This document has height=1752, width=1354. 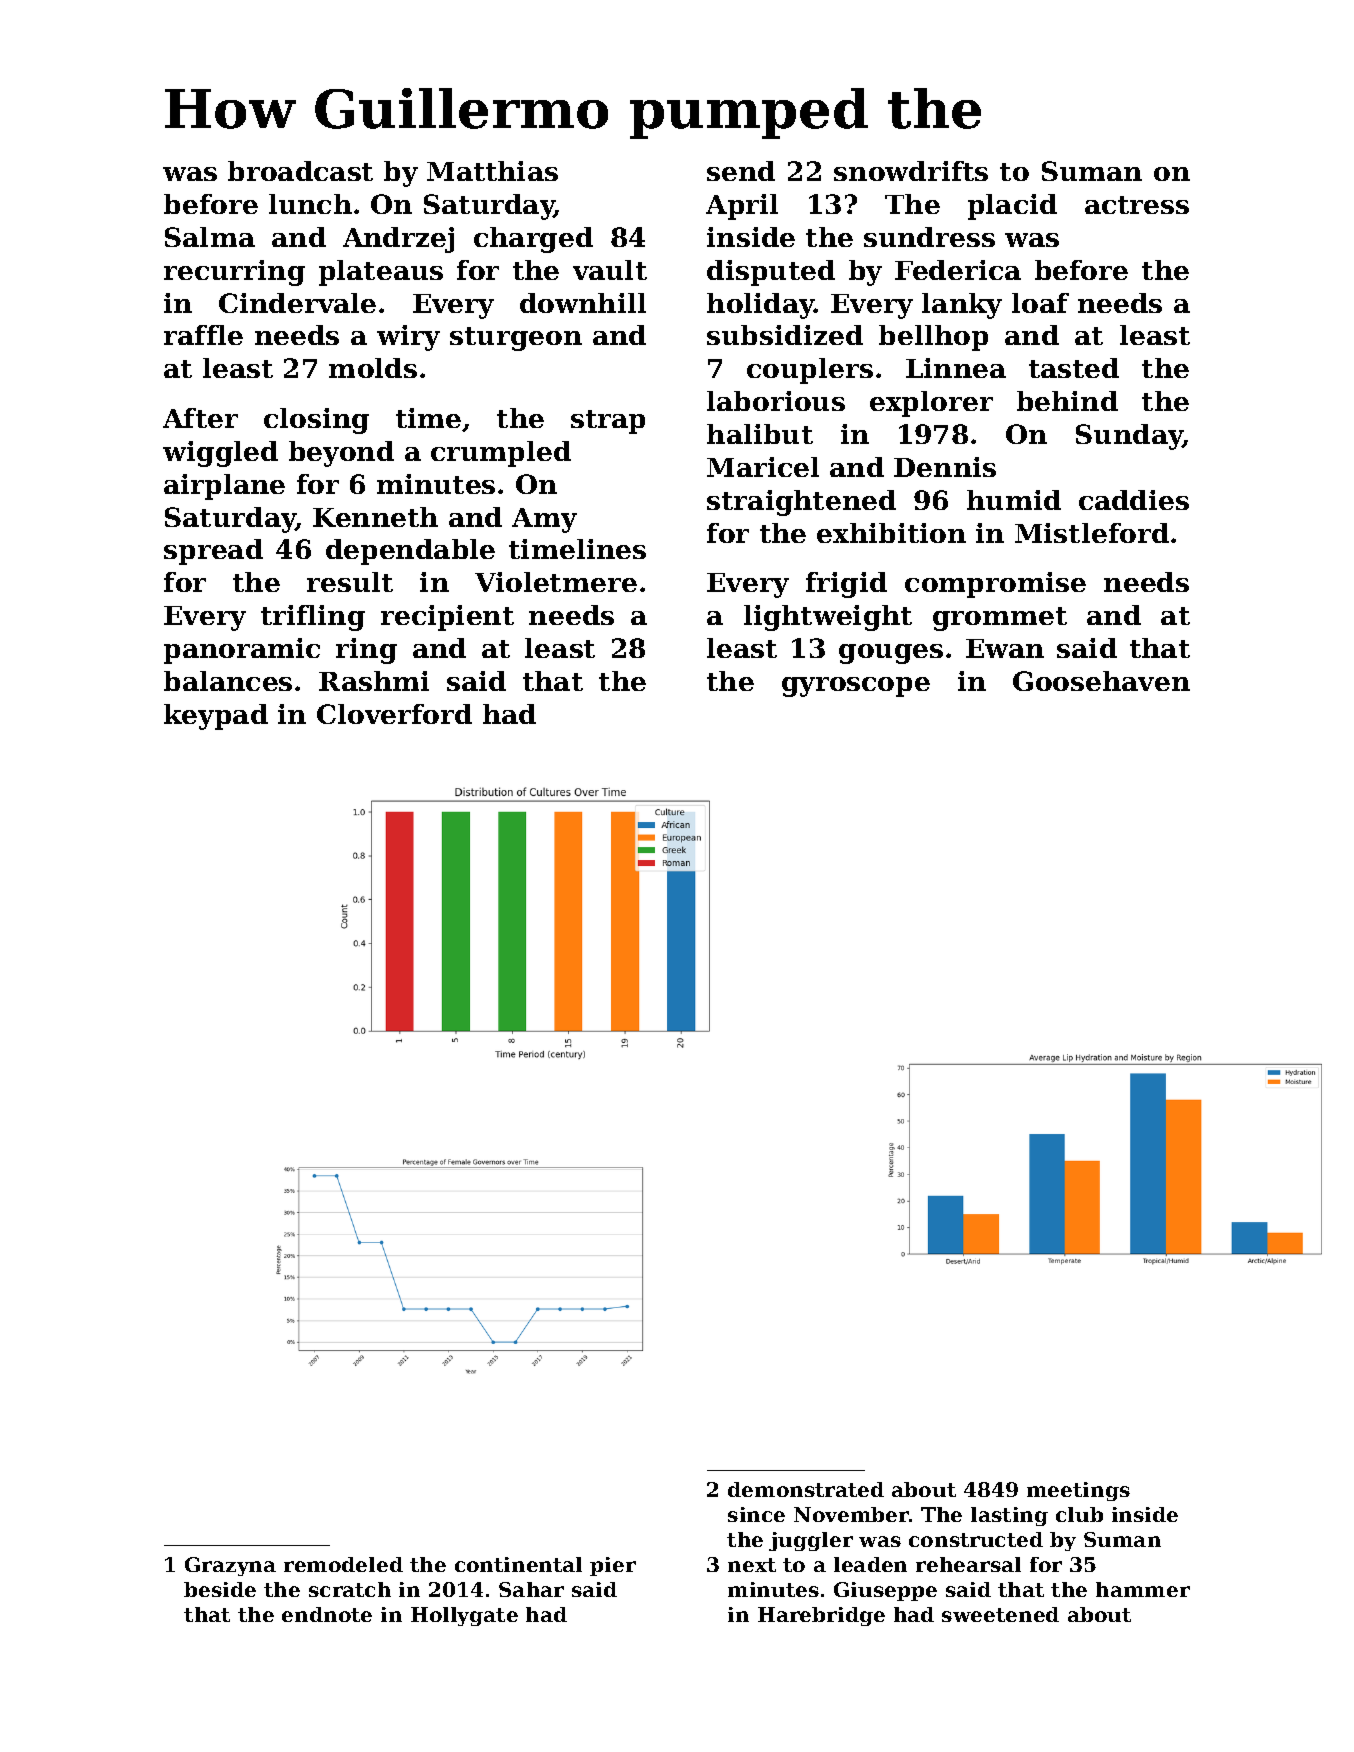 What do you see at coordinates (300, 171) in the document?
I see `broadcast` at bounding box center [300, 171].
